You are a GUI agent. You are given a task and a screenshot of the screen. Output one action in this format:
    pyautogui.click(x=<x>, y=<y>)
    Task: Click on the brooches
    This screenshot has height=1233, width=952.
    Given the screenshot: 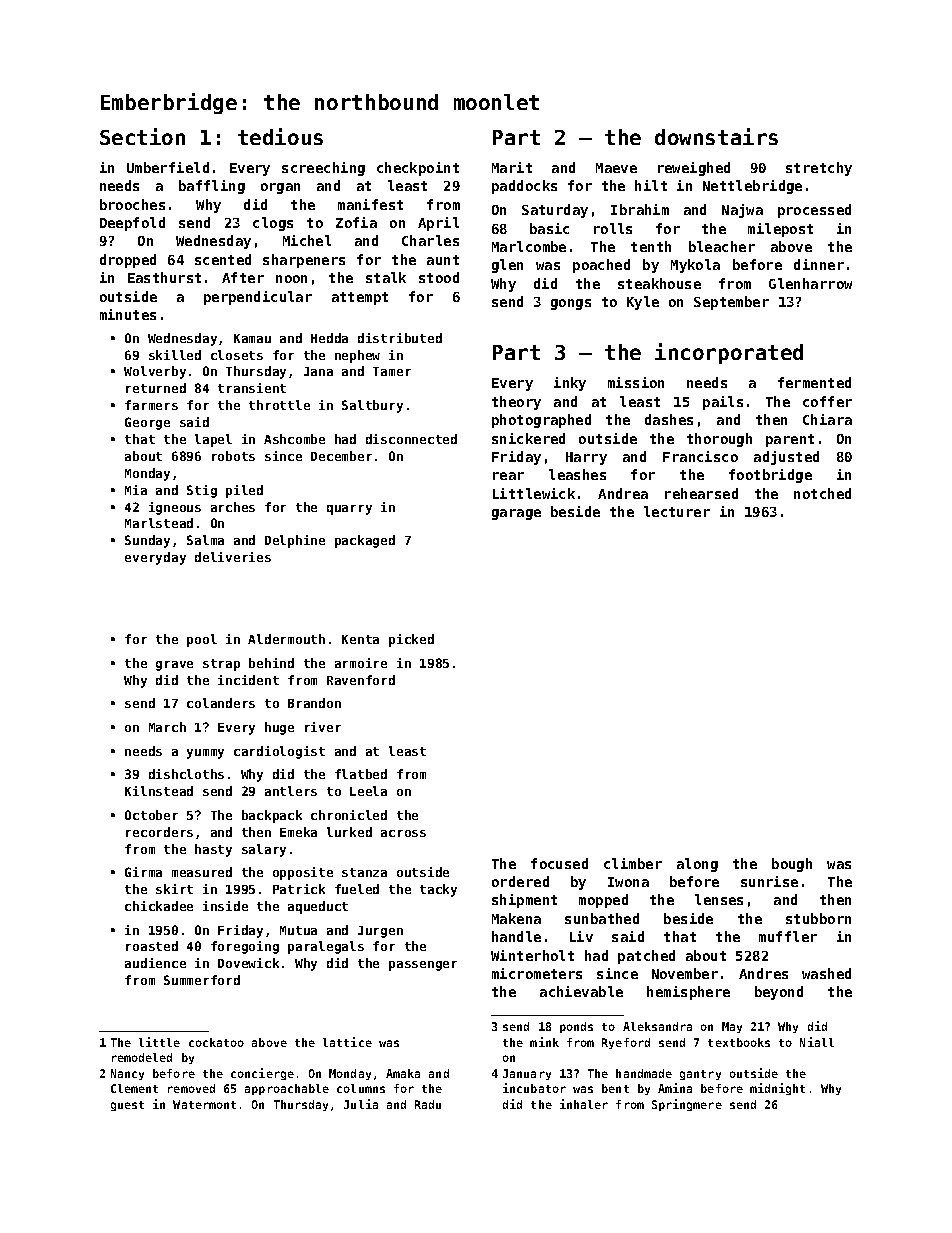 What is the action you would take?
    pyautogui.click(x=132, y=204)
